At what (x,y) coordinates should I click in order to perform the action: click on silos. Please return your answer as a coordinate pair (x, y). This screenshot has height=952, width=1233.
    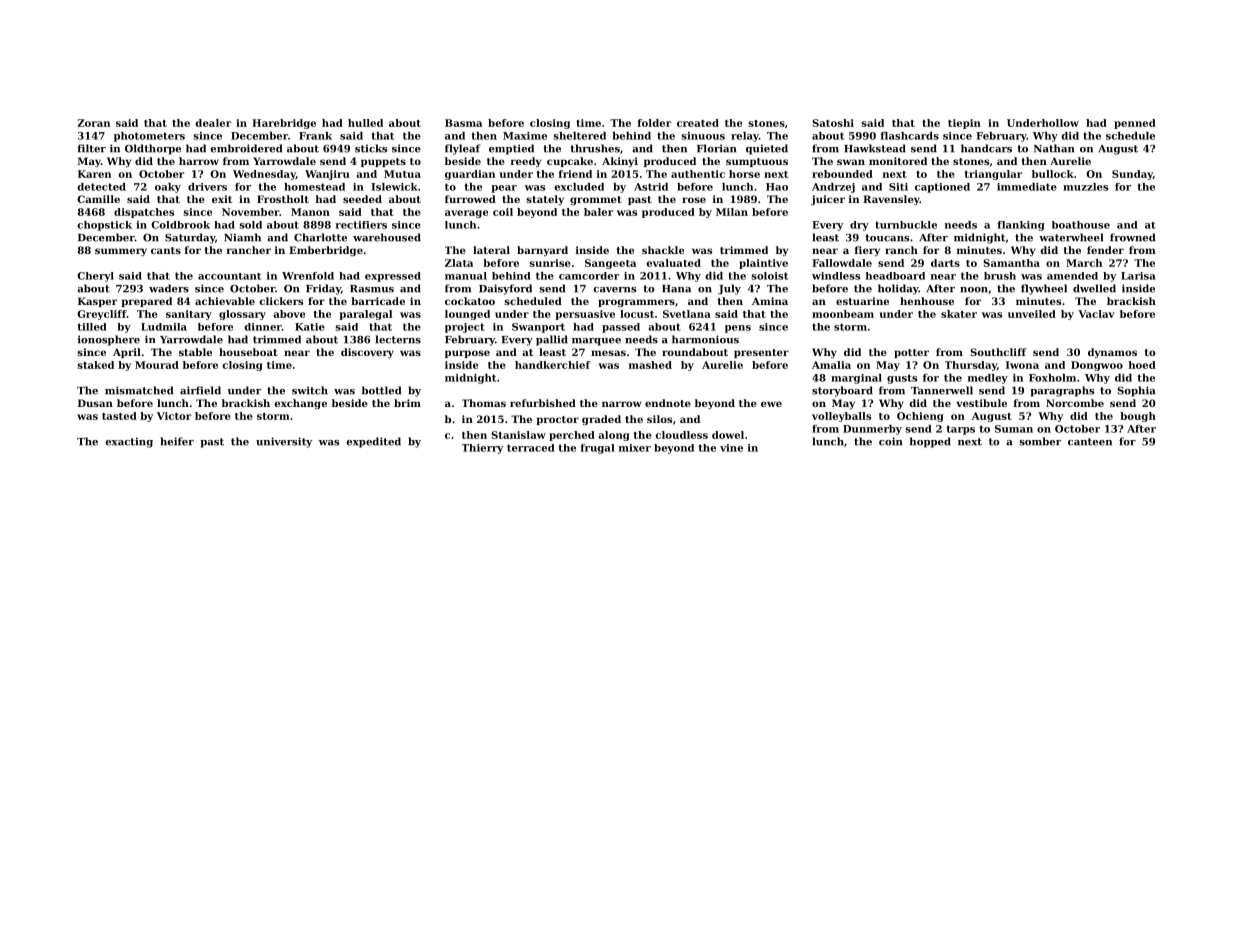
    Looking at the image, I should click on (659, 419).
